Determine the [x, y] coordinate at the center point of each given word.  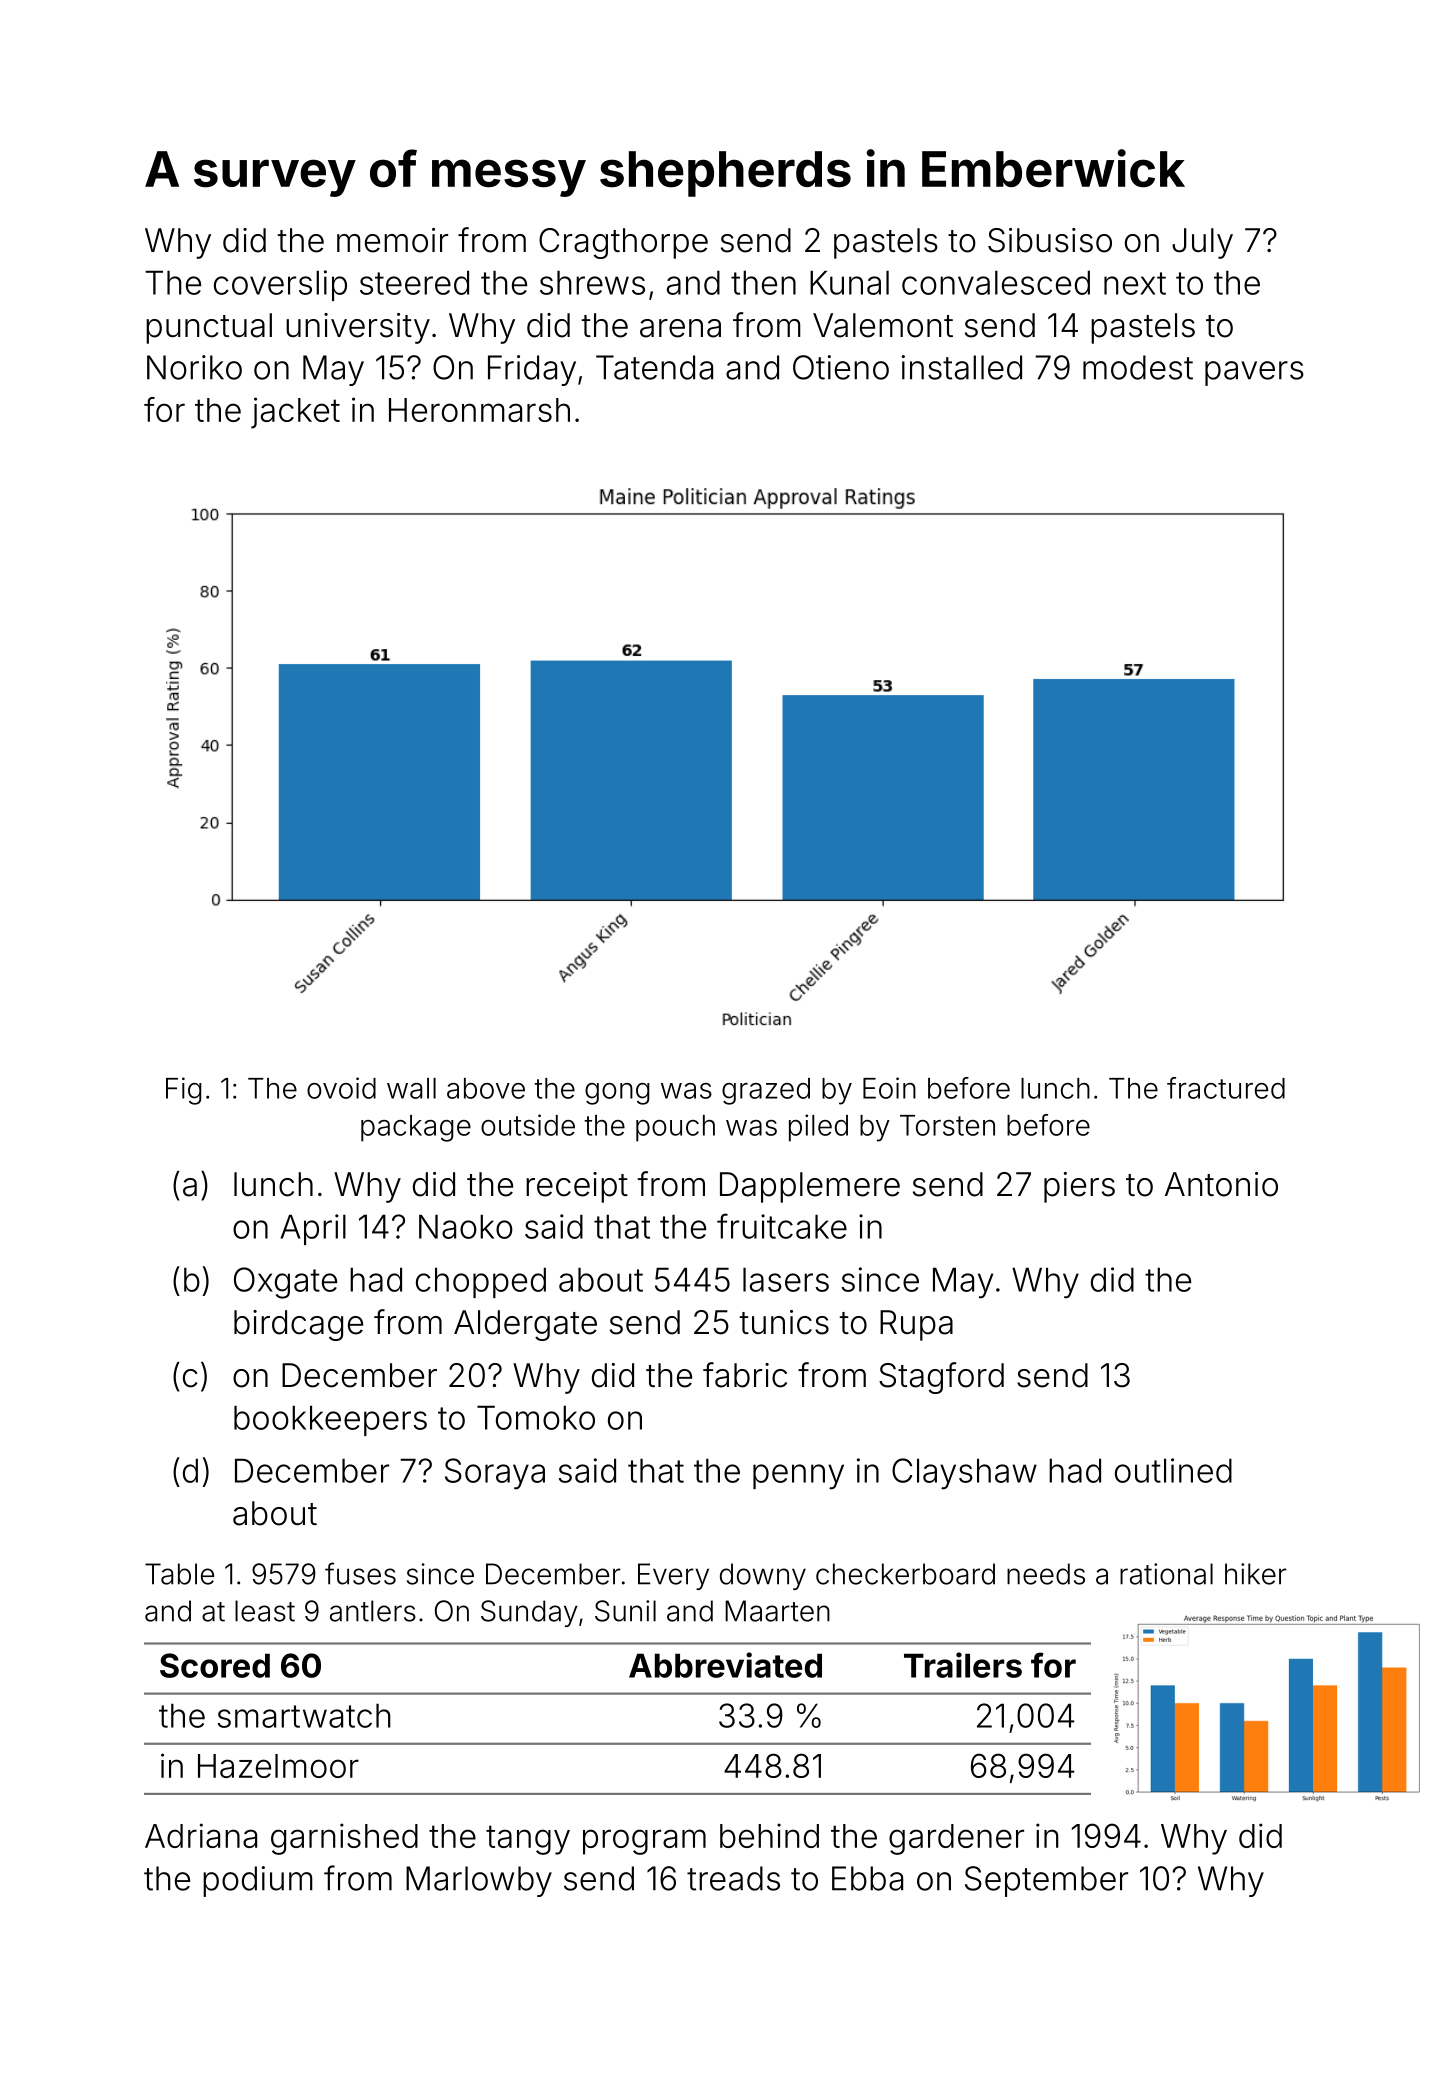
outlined [1173, 1470]
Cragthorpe [623, 243]
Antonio [1221, 1184]
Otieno [841, 367]
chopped [481, 1282]
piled [818, 1128]
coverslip [280, 285]
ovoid [341, 1088]
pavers [1254, 373]
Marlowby [479, 1881]
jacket [295, 413]
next [1135, 283]
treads [733, 1878]
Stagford [941, 1378]
